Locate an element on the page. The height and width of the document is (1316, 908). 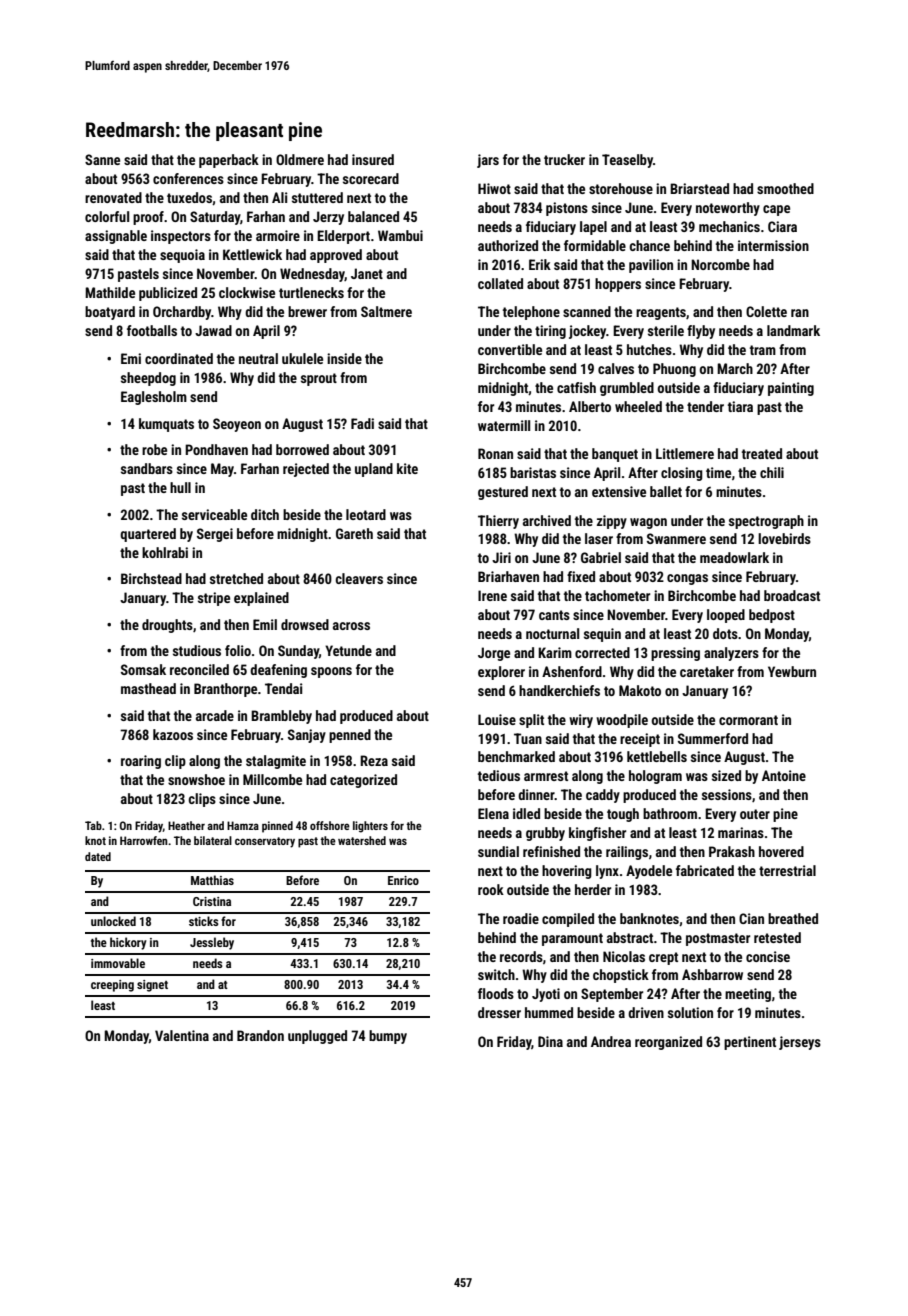
receipt is located at coordinates (640, 740).
